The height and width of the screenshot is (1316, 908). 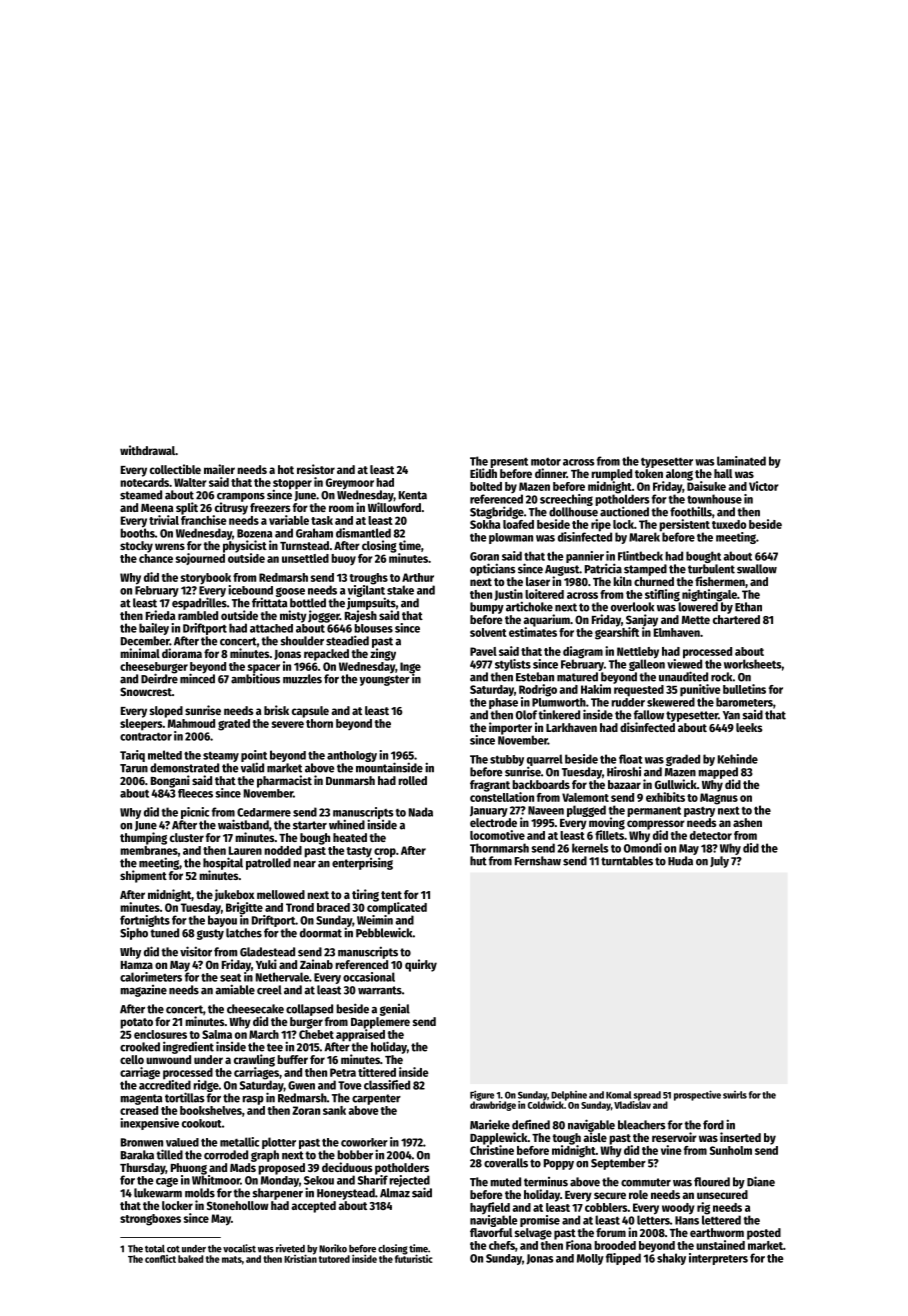 What do you see at coordinates (141, 725) in the screenshot?
I see `sleepers` at bounding box center [141, 725].
